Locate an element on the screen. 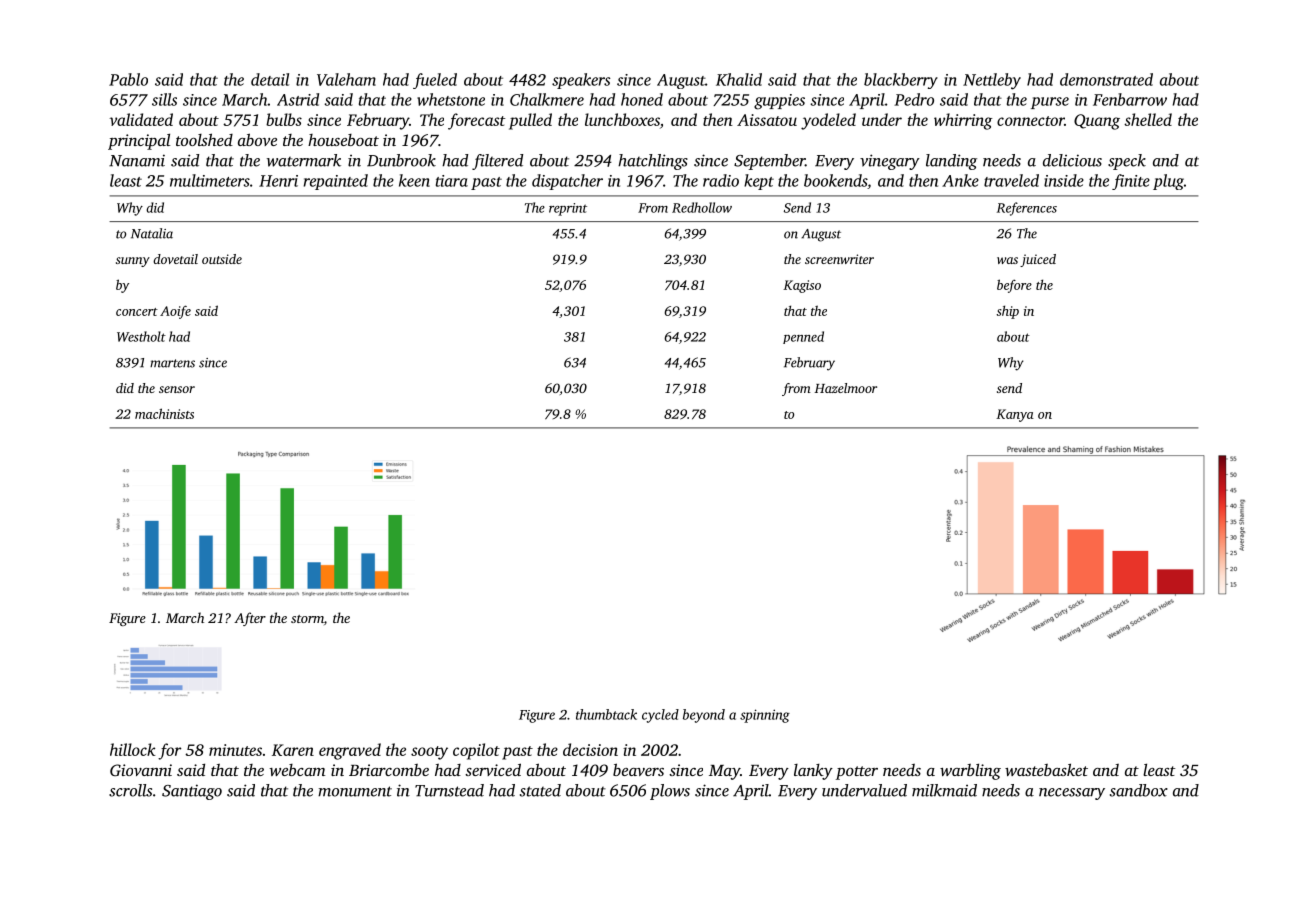 The height and width of the screenshot is (924, 1308). engraved is located at coordinates (350, 751).
